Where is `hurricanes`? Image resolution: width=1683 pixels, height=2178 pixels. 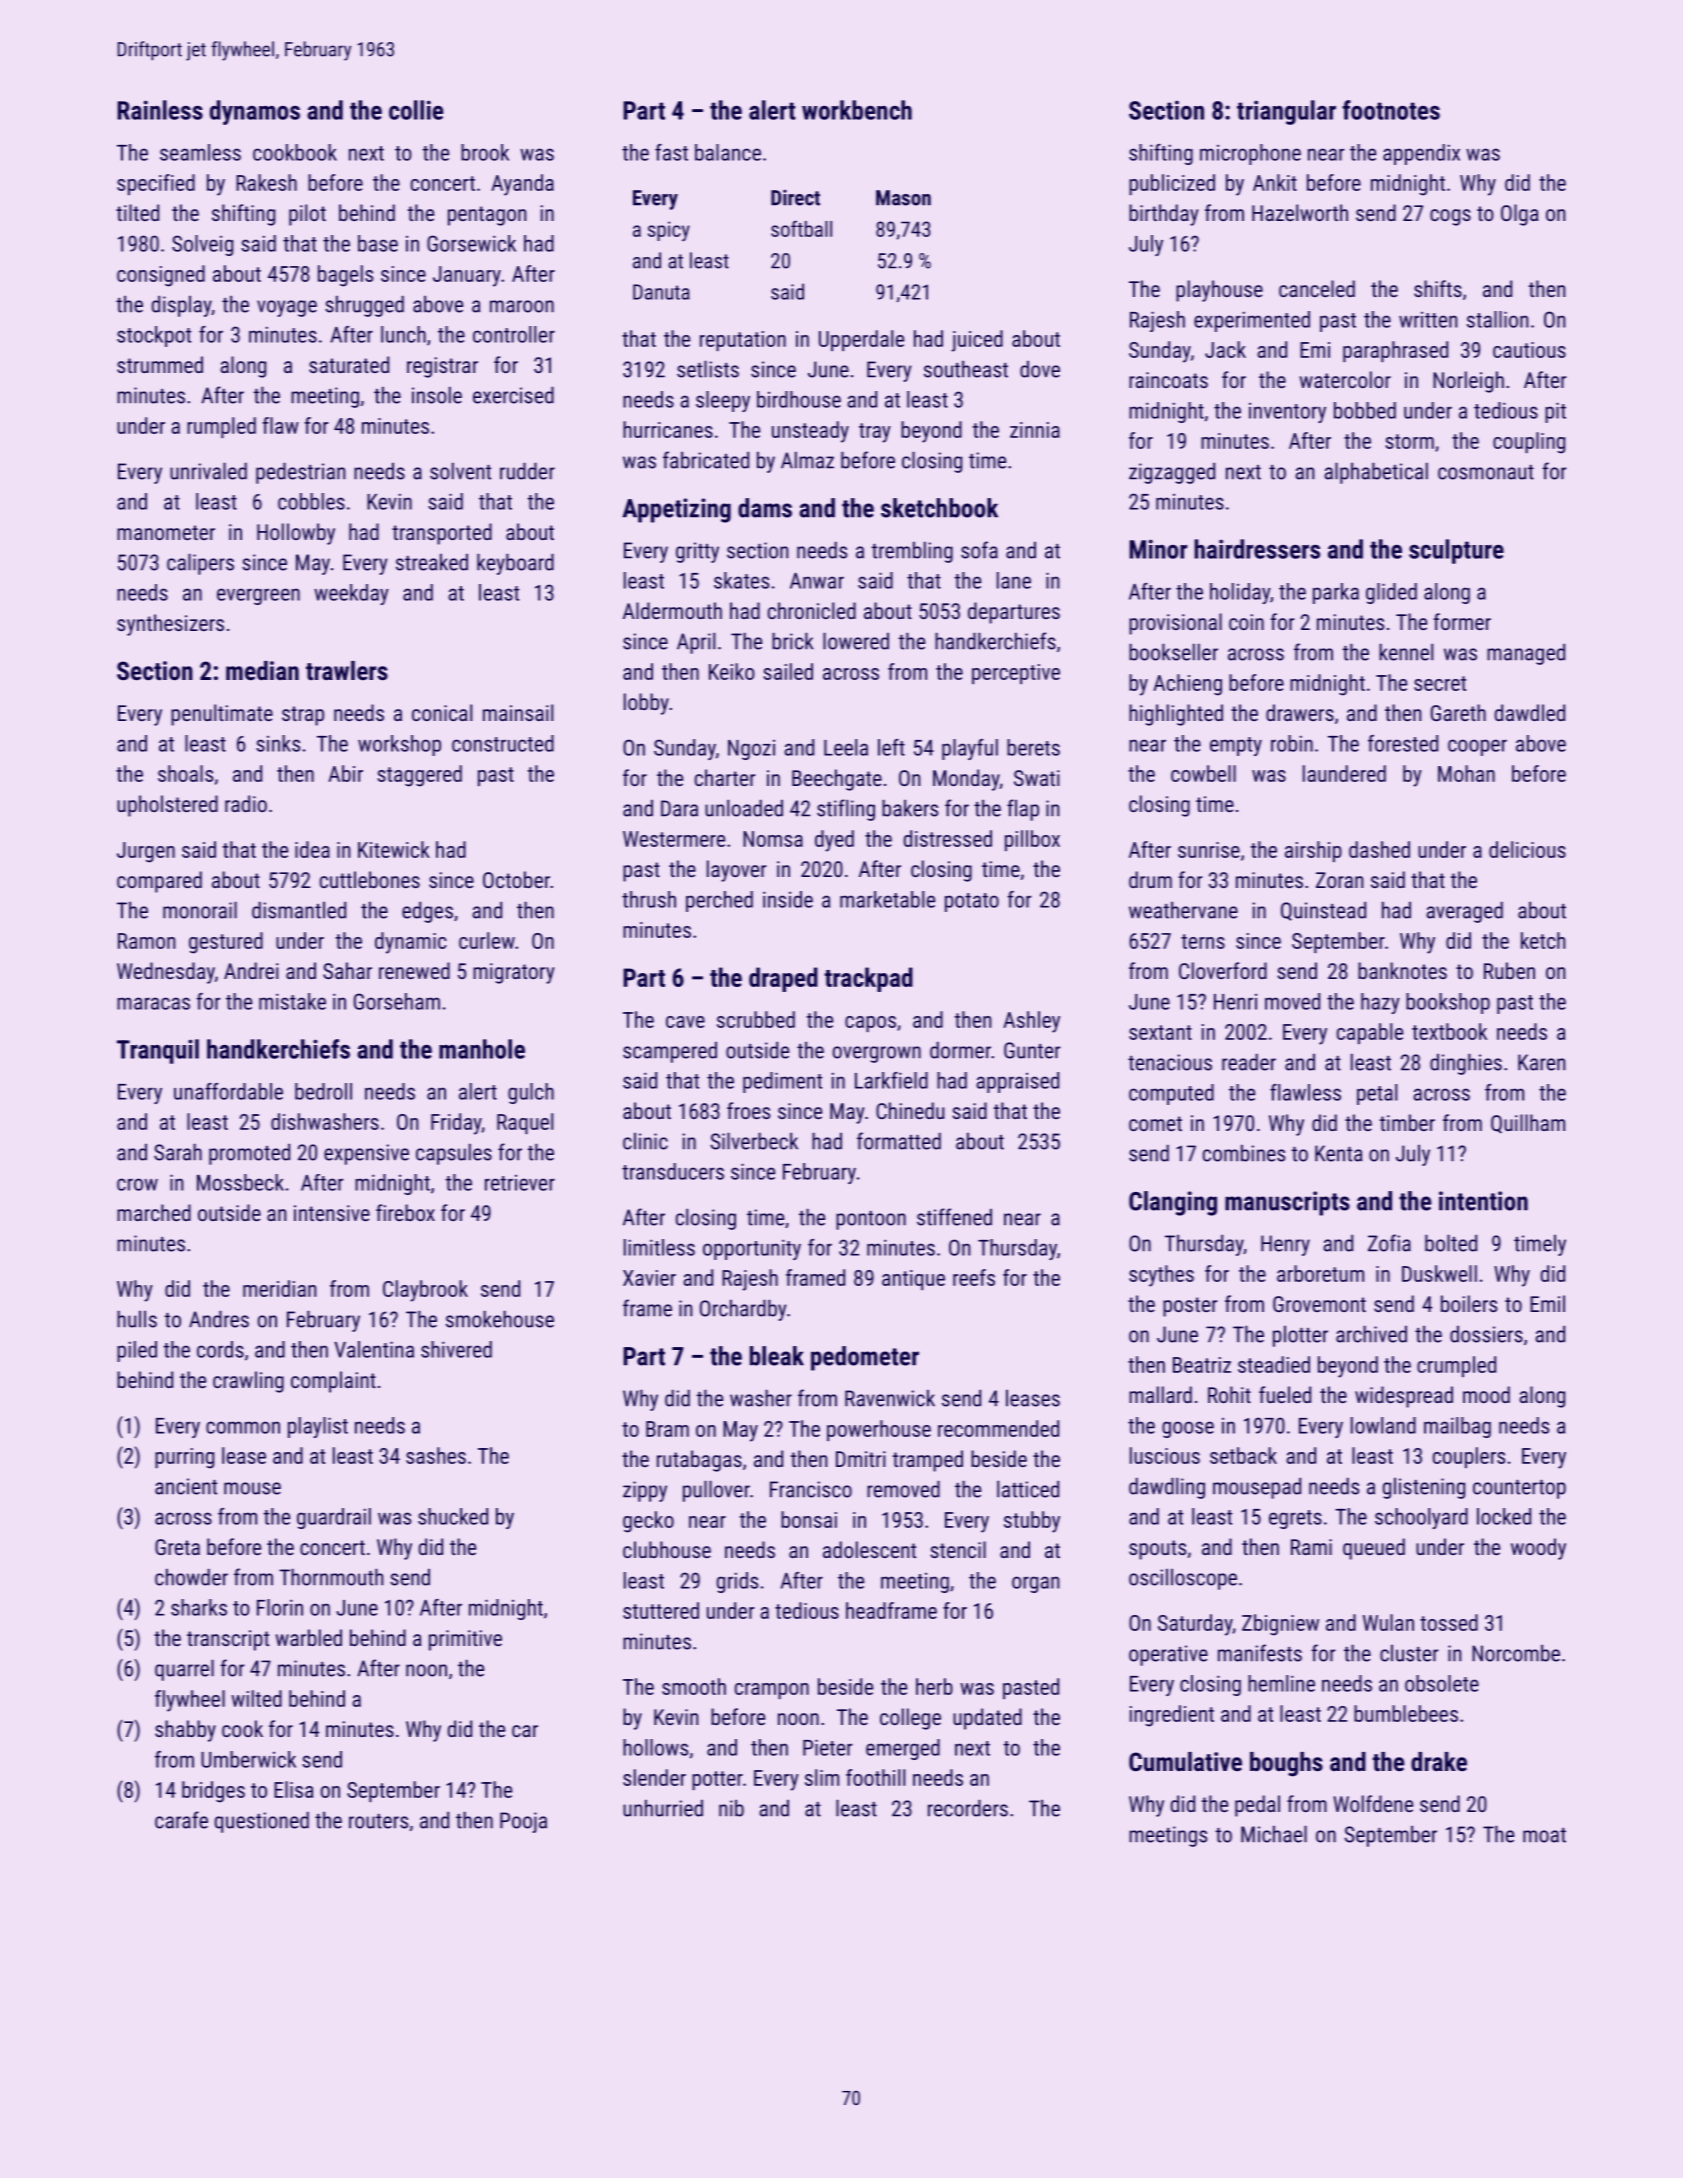
hurricanes is located at coordinates (668, 429).
